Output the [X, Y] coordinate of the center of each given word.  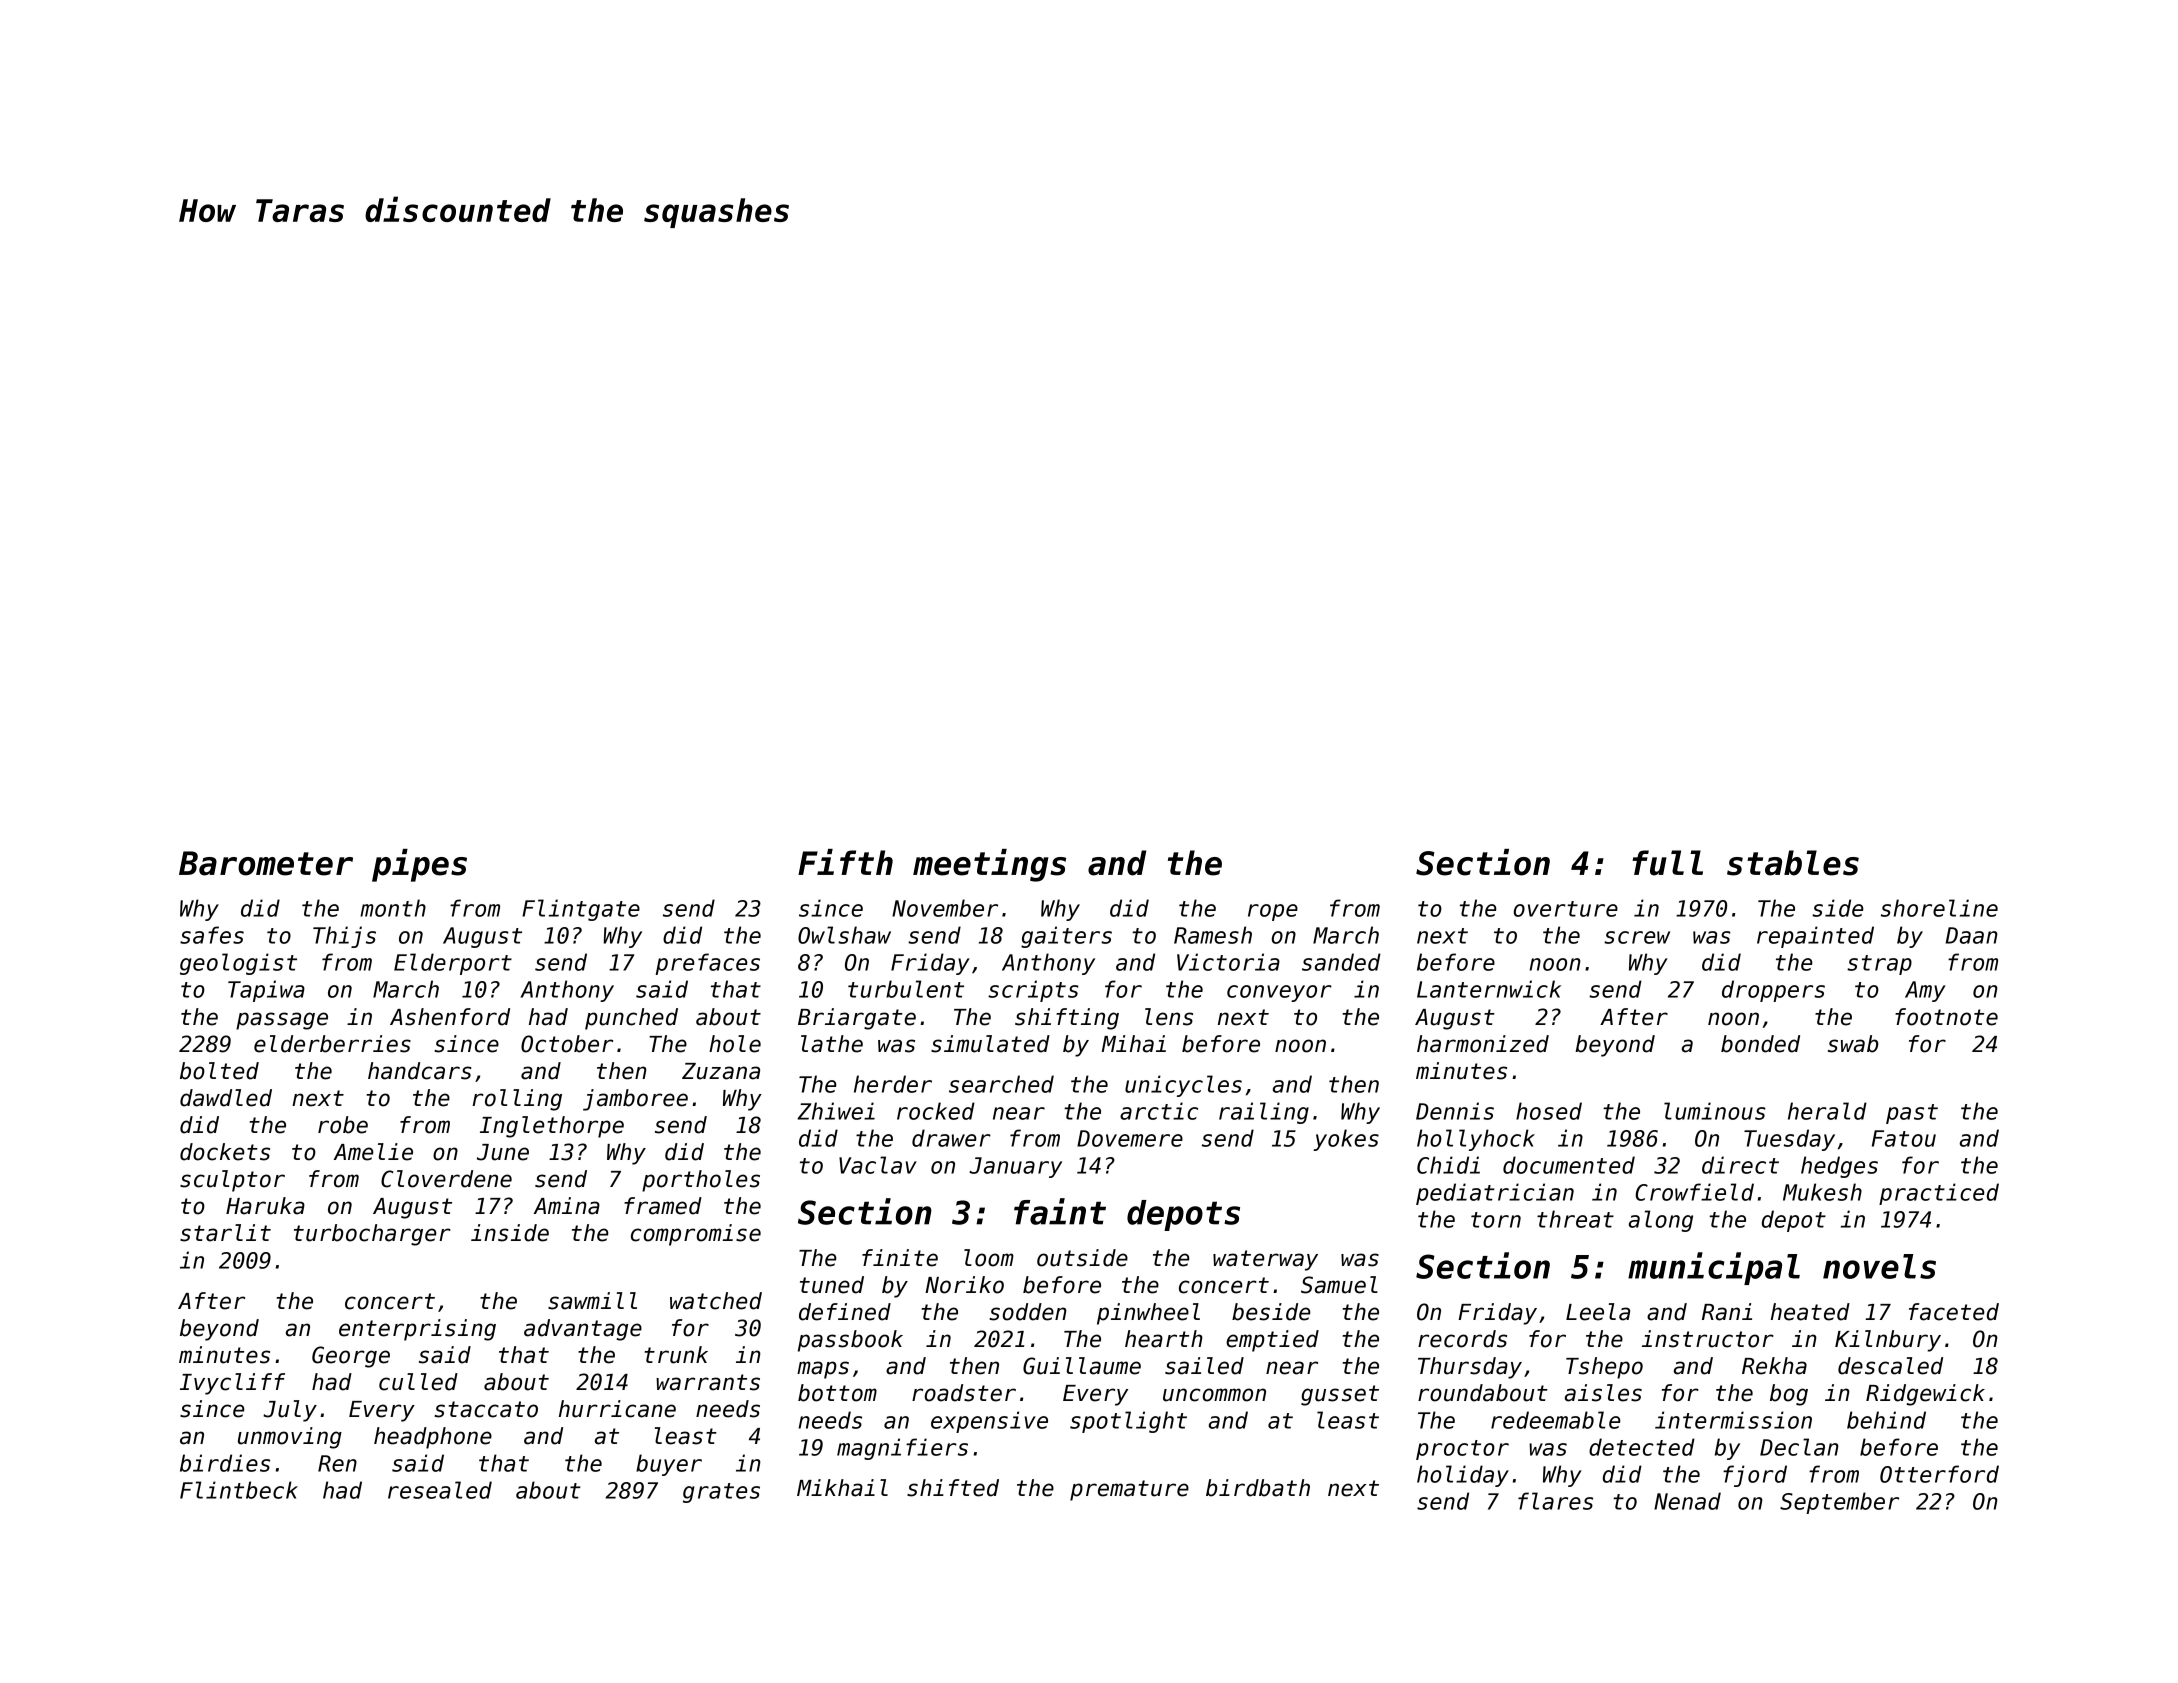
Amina [566, 1206]
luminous [1715, 1111]
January [1015, 1167]
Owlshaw [844, 935]
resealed [440, 1490]
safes [212, 935]
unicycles [1183, 1086]
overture [1565, 909]
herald [1827, 1111]
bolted [219, 1071]
